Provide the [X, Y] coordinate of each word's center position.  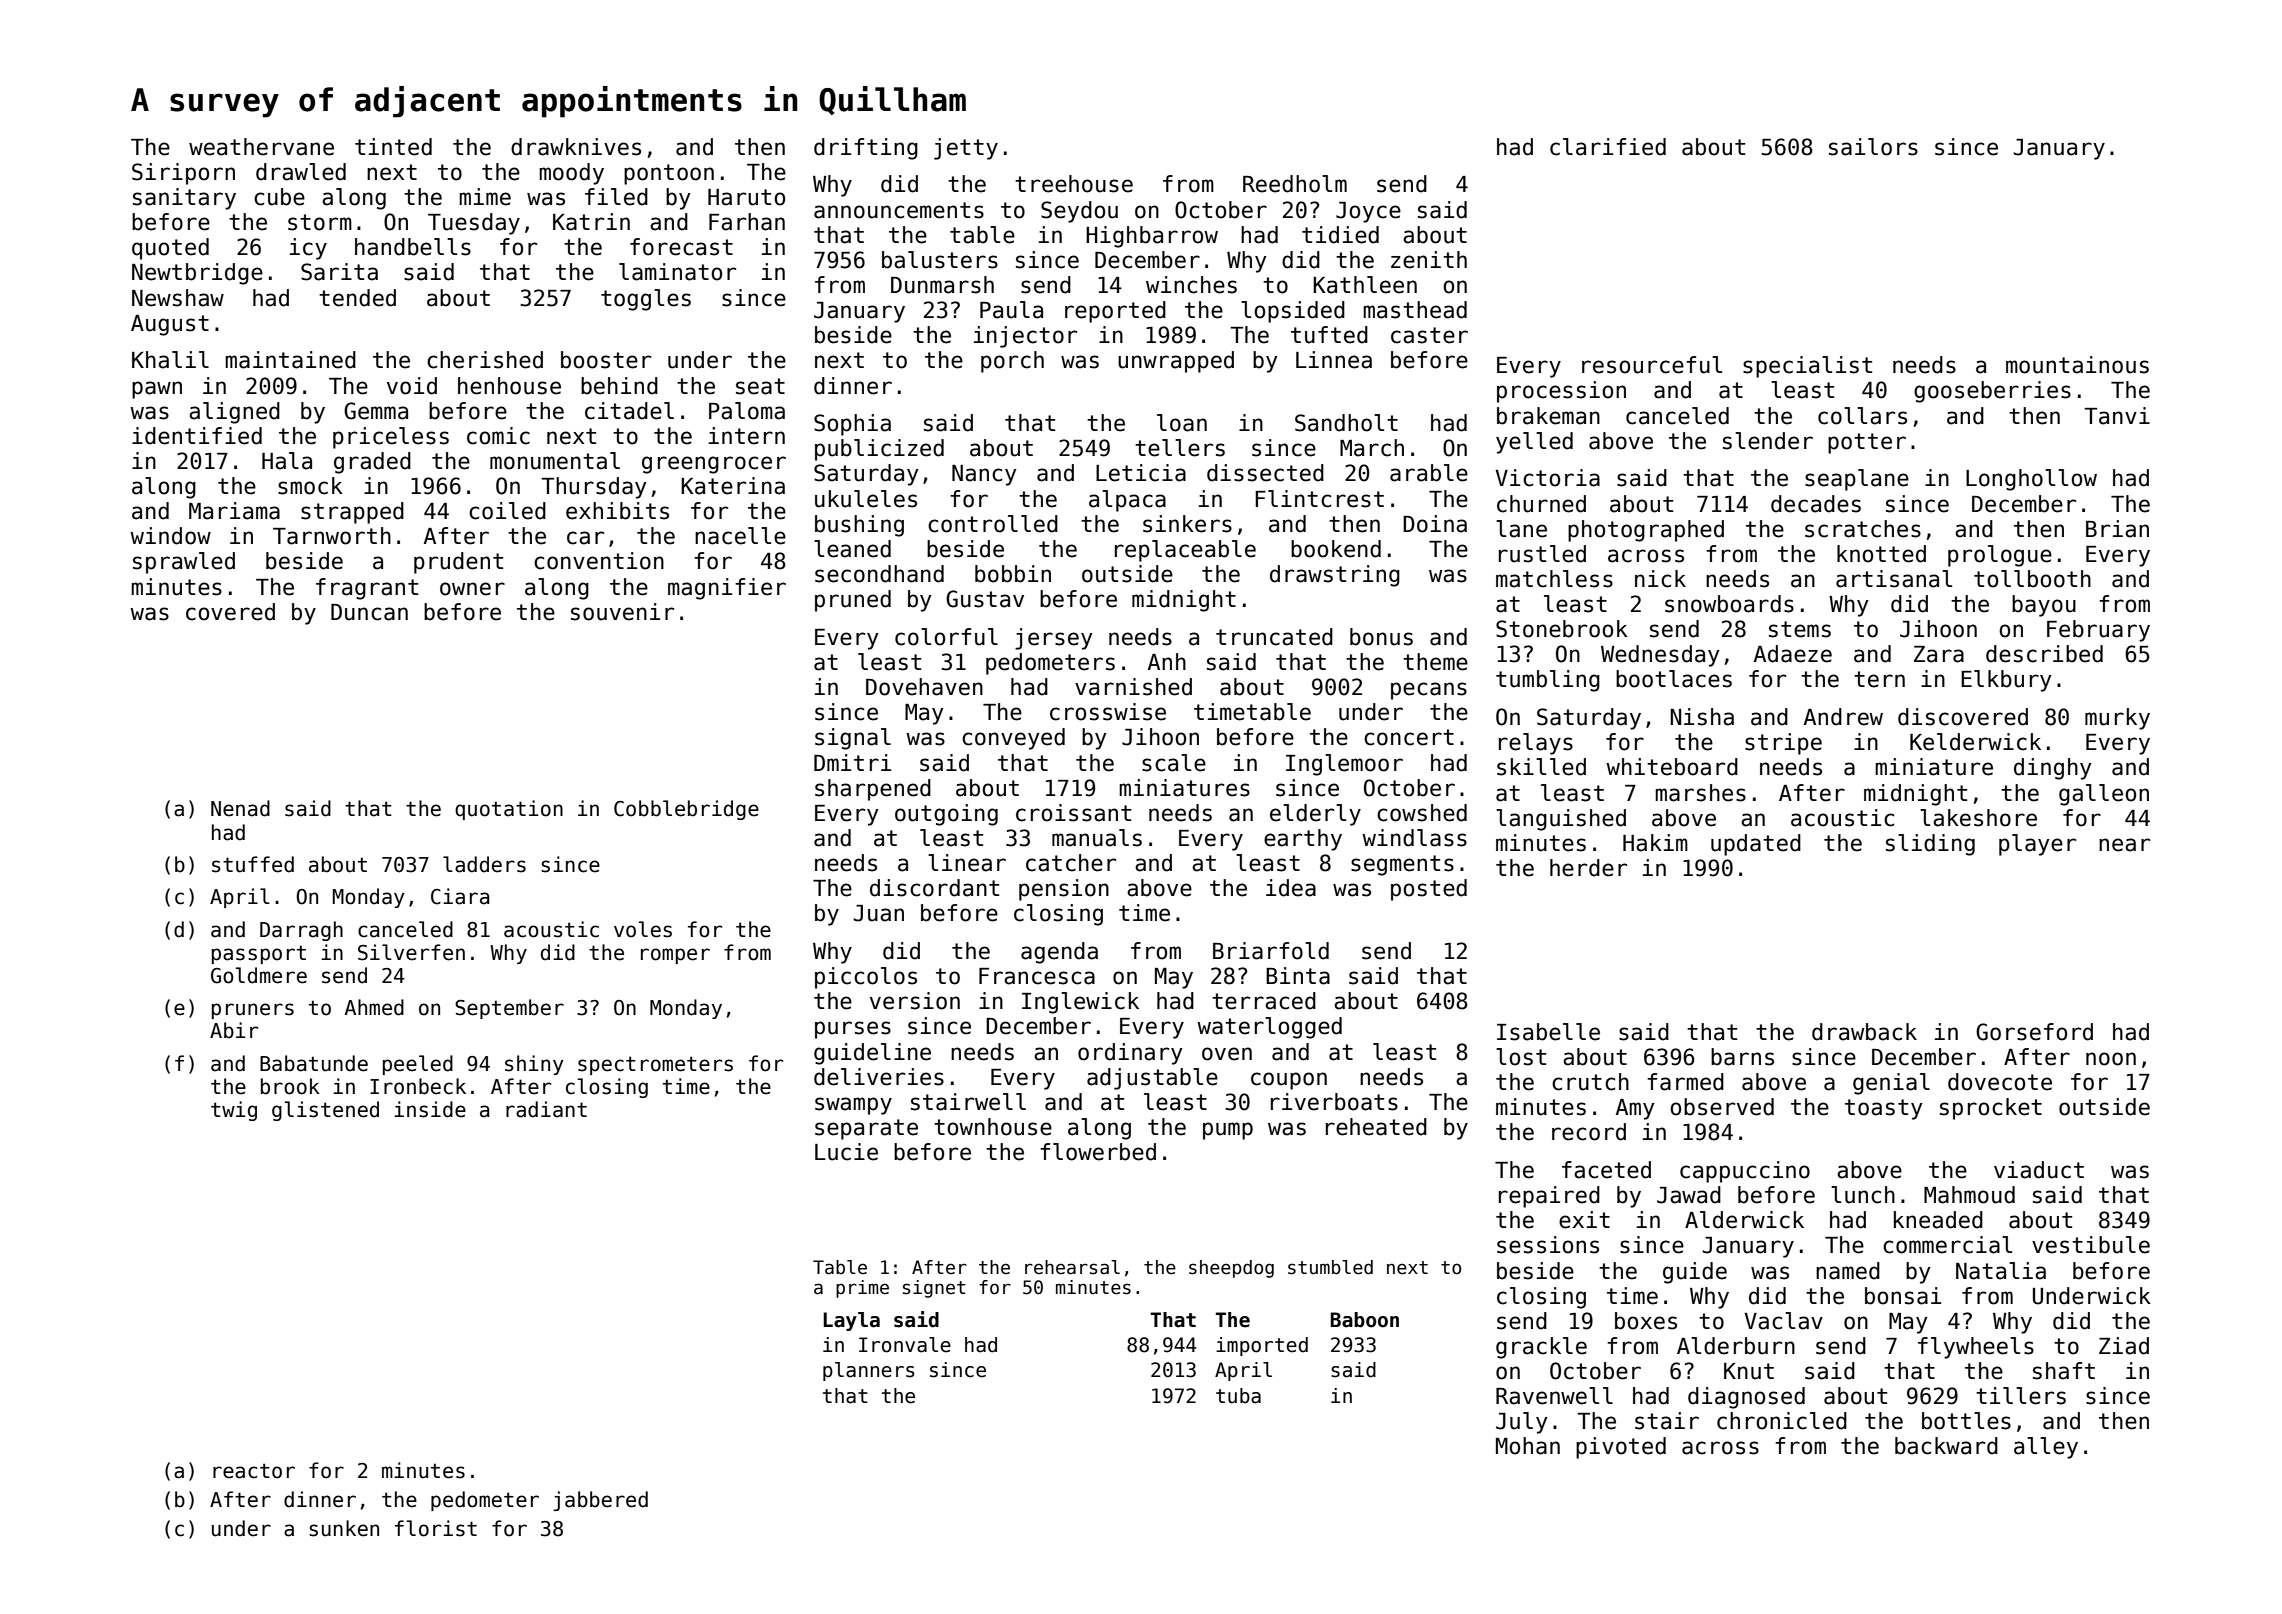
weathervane [261, 147]
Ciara [460, 896]
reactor [254, 1471]
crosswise [1108, 712]
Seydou [1079, 212]
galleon [2104, 795]
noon [2111, 1059]
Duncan [369, 612]
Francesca [1037, 976]
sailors [1873, 147]
